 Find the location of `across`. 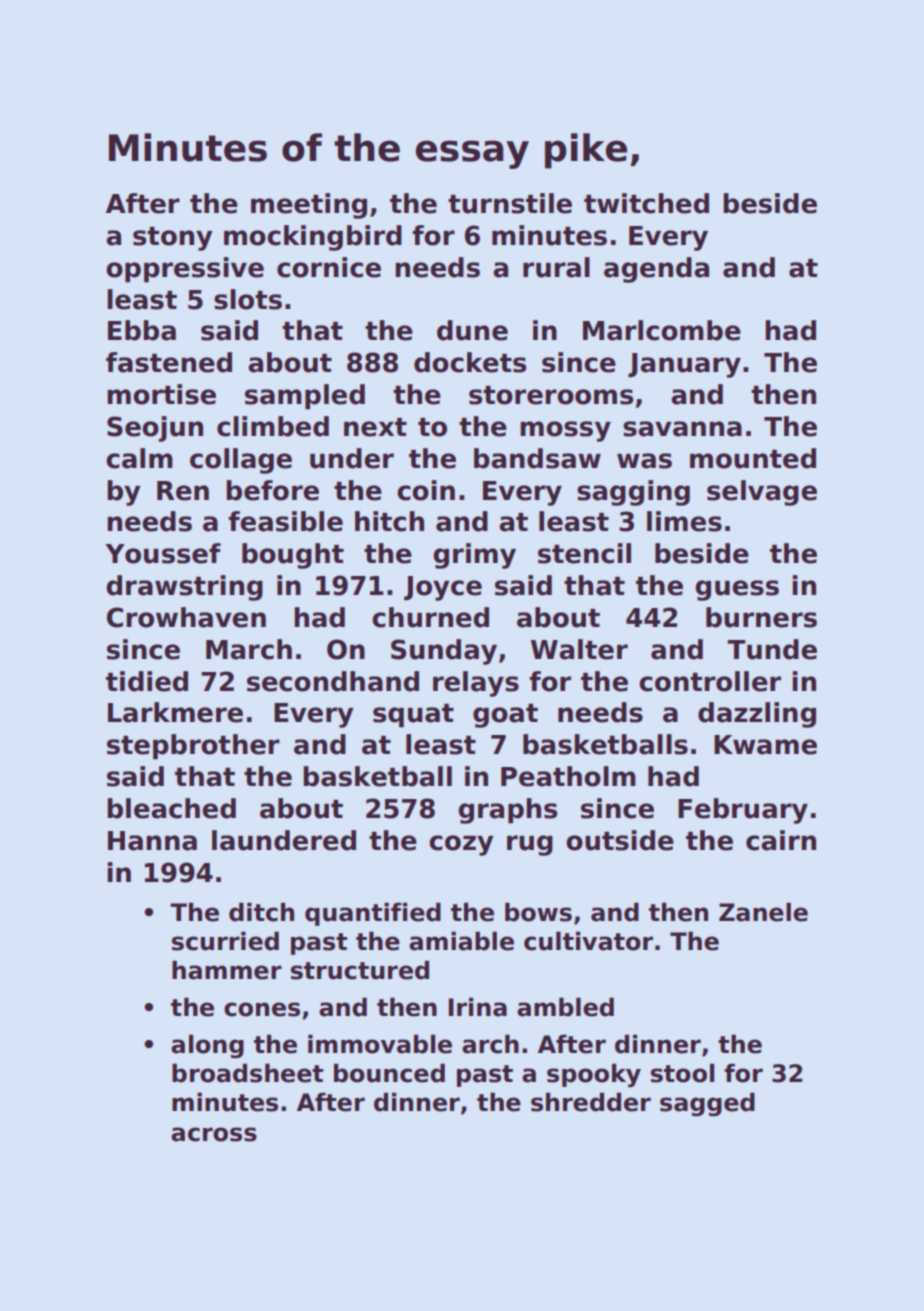

across is located at coordinates (214, 1134).
